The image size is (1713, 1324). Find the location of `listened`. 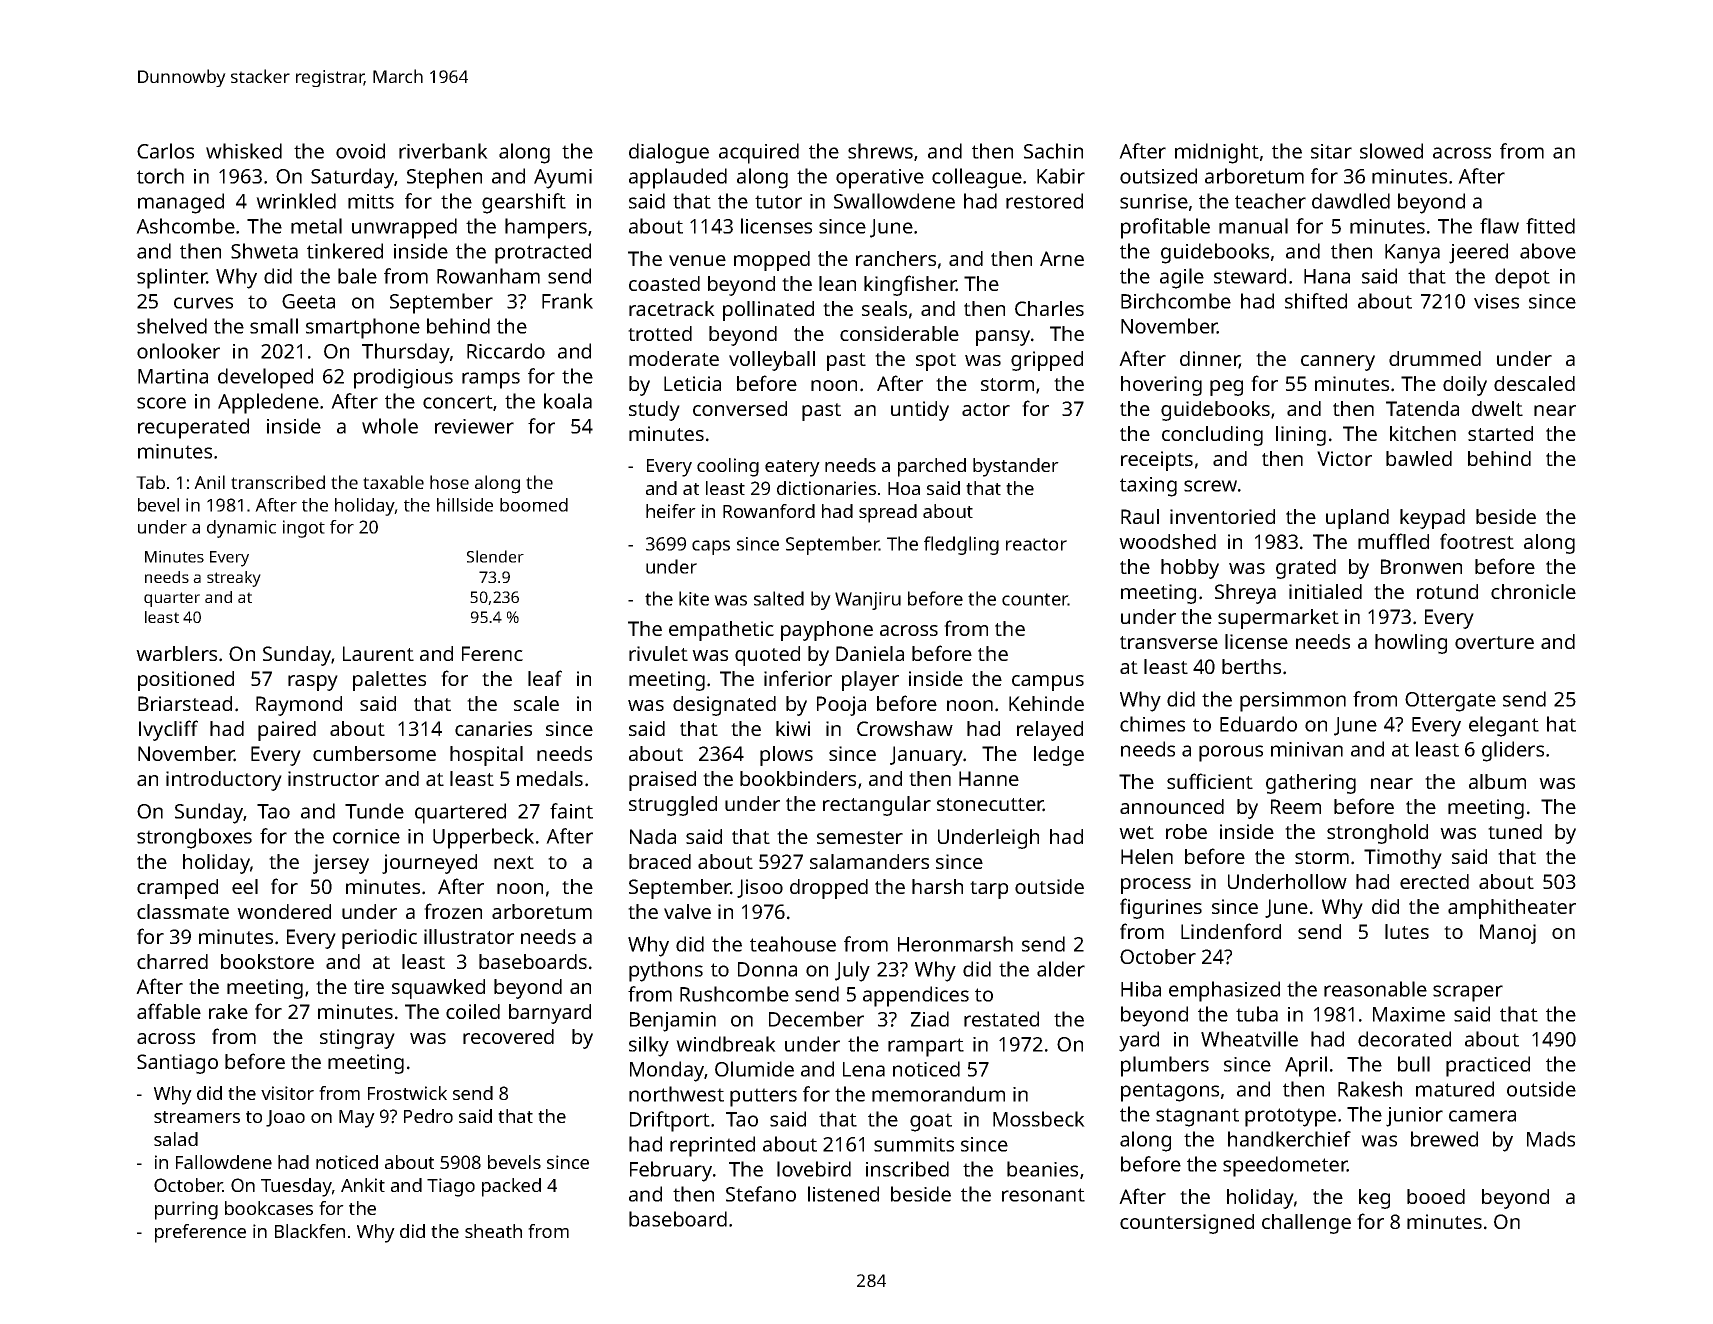

listened is located at coordinates (843, 1194).
